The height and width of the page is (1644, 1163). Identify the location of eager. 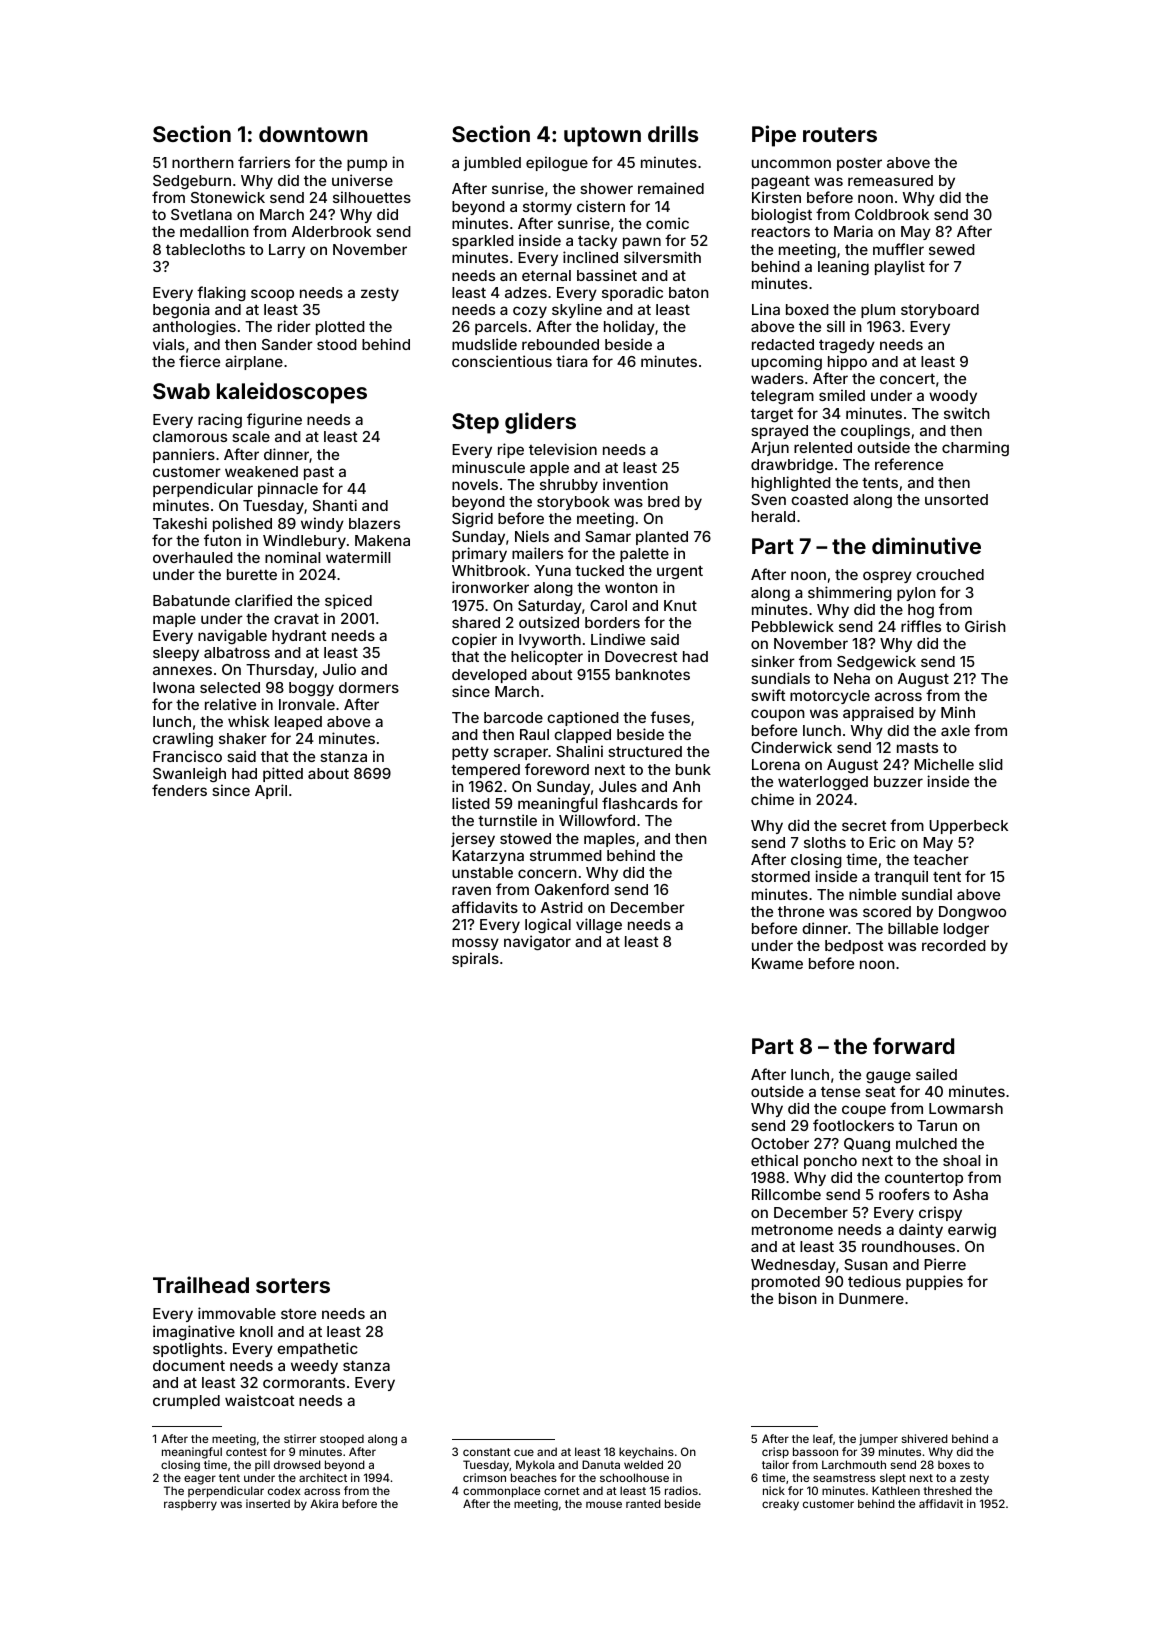
(200, 1480).
